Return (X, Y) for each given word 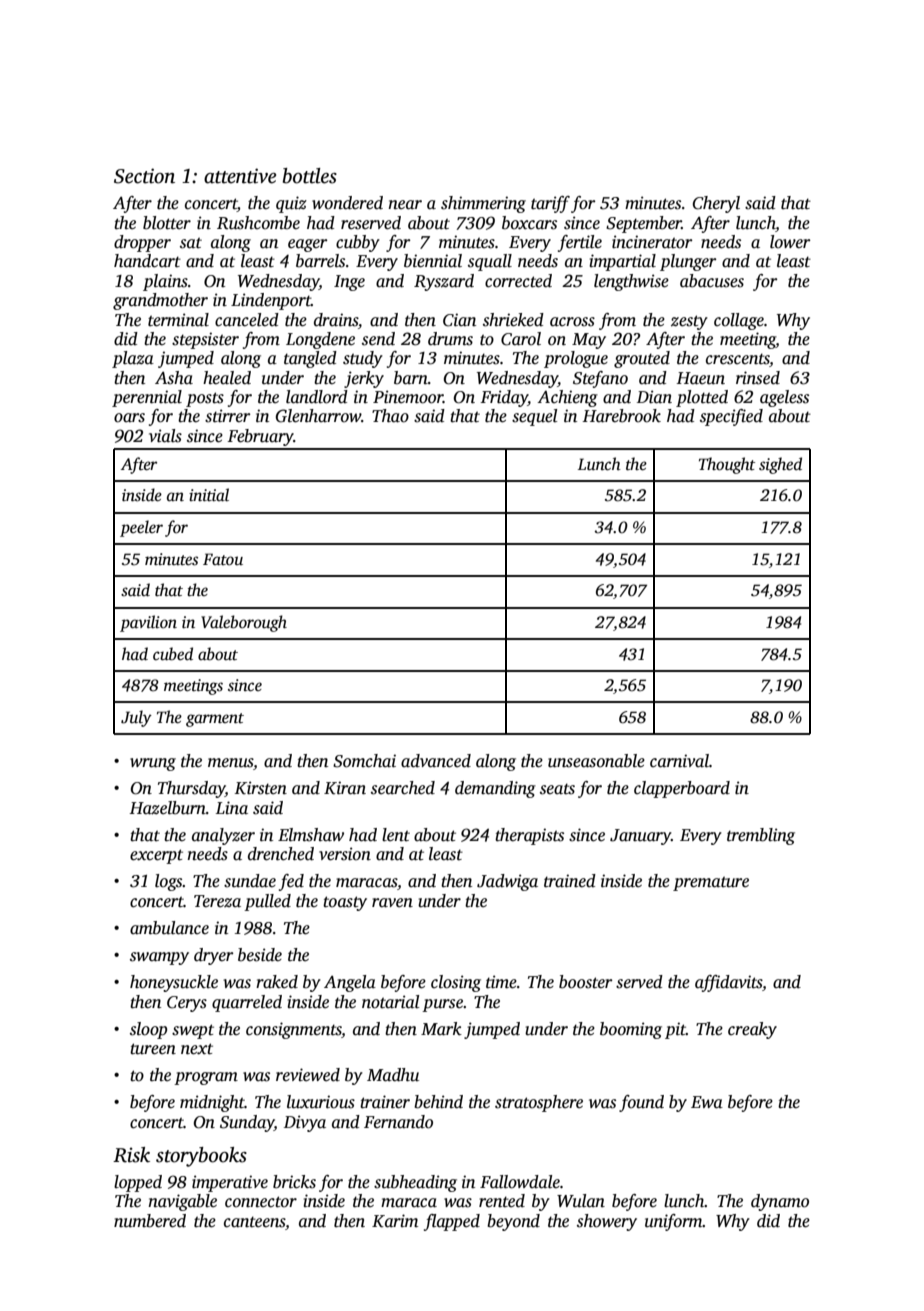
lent (396, 835)
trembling (761, 836)
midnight (212, 1103)
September (644, 224)
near (405, 205)
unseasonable (596, 761)
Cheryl (716, 204)
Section (144, 176)
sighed (780, 465)
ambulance (169, 928)
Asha (174, 378)
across (572, 322)
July (136, 718)
